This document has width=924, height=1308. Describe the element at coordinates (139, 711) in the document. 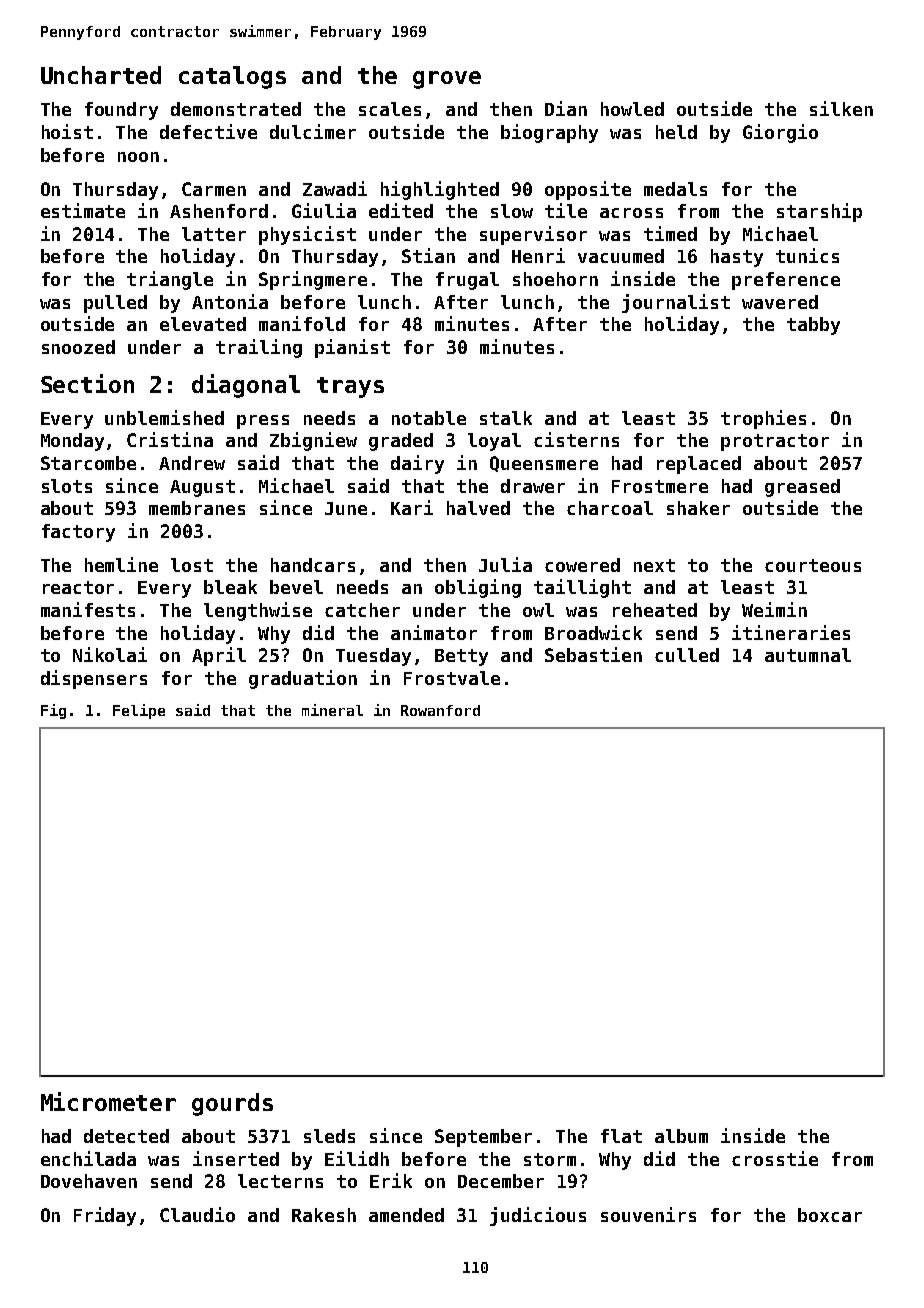

I see `Felipe` at that location.
